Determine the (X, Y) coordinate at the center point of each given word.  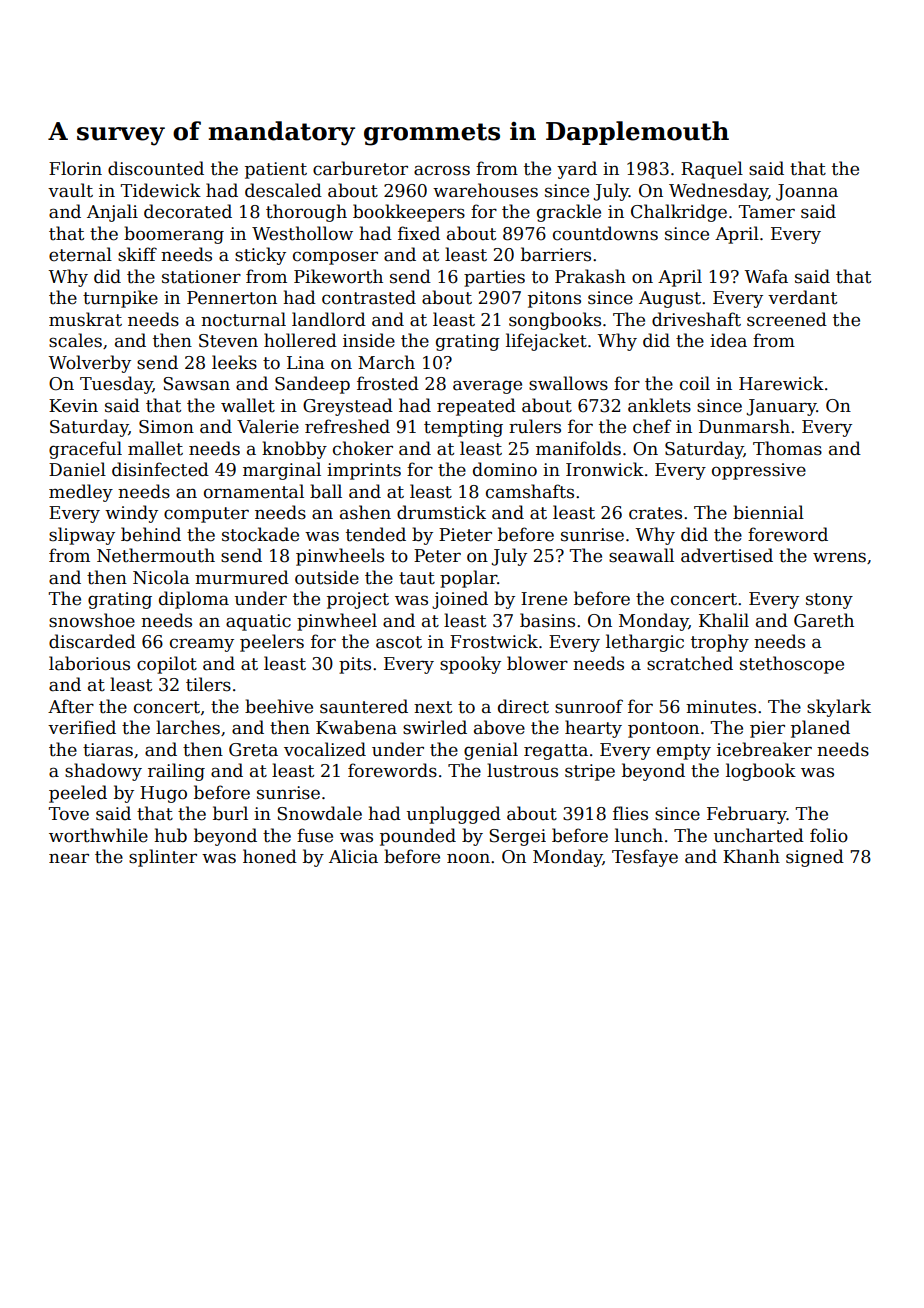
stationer (201, 277)
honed (270, 856)
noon (468, 858)
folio (829, 835)
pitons (554, 299)
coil (695, 383)
